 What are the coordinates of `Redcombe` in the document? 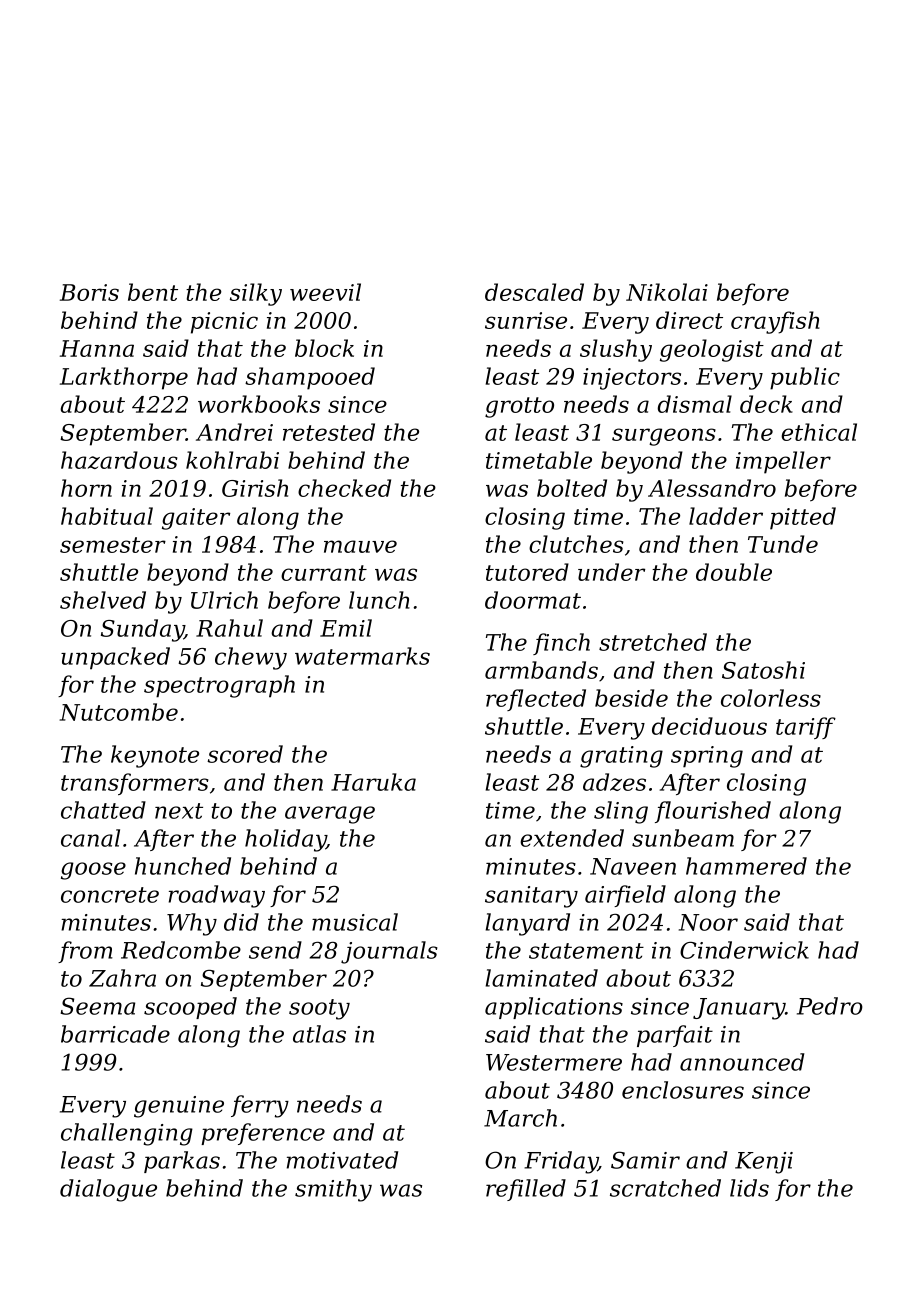 It's located at (181, 950).
